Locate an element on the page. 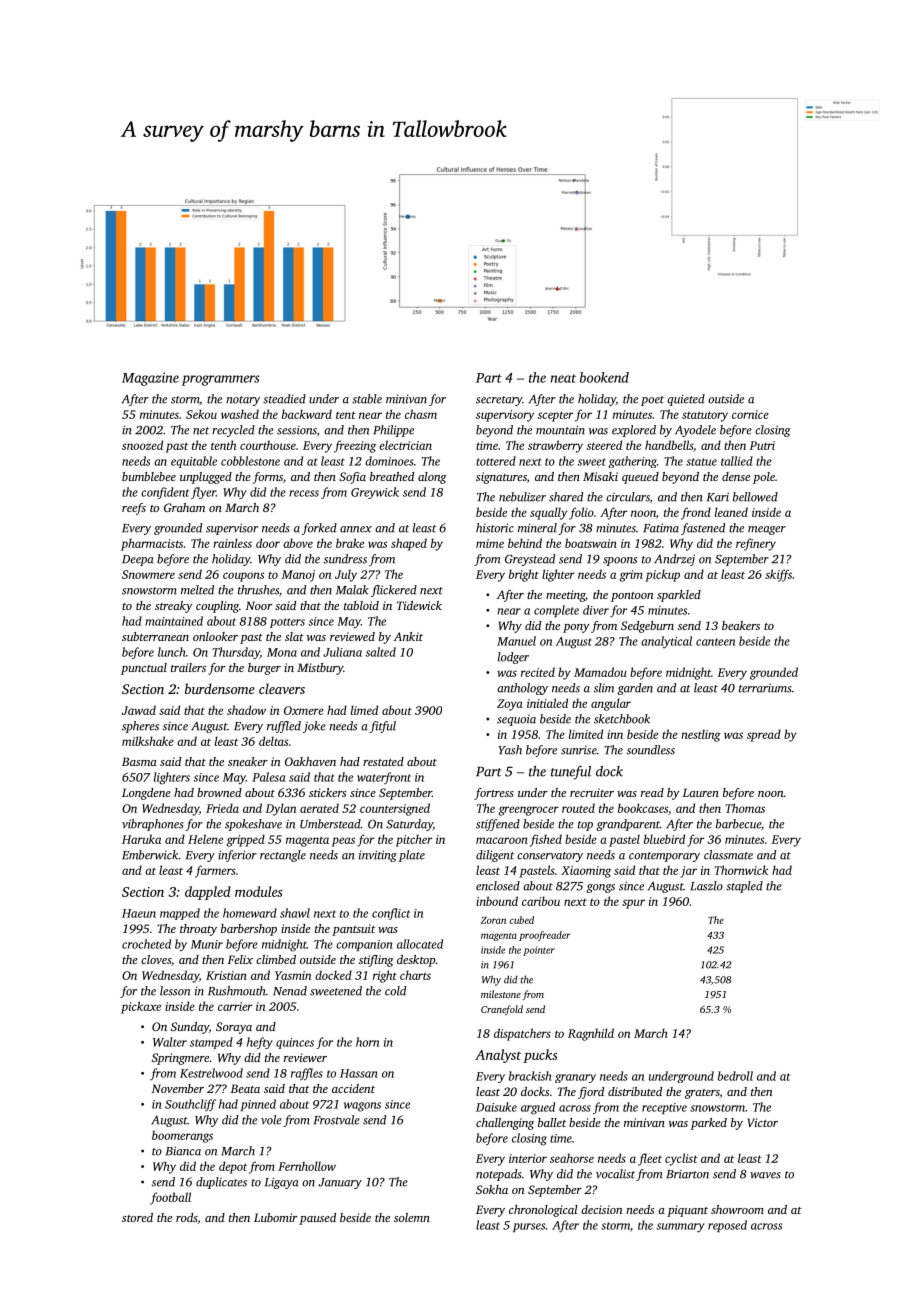 Image resolution: width=924 pixels, height=1308 pixels. skiffs is located at coordinates (778, 575).
